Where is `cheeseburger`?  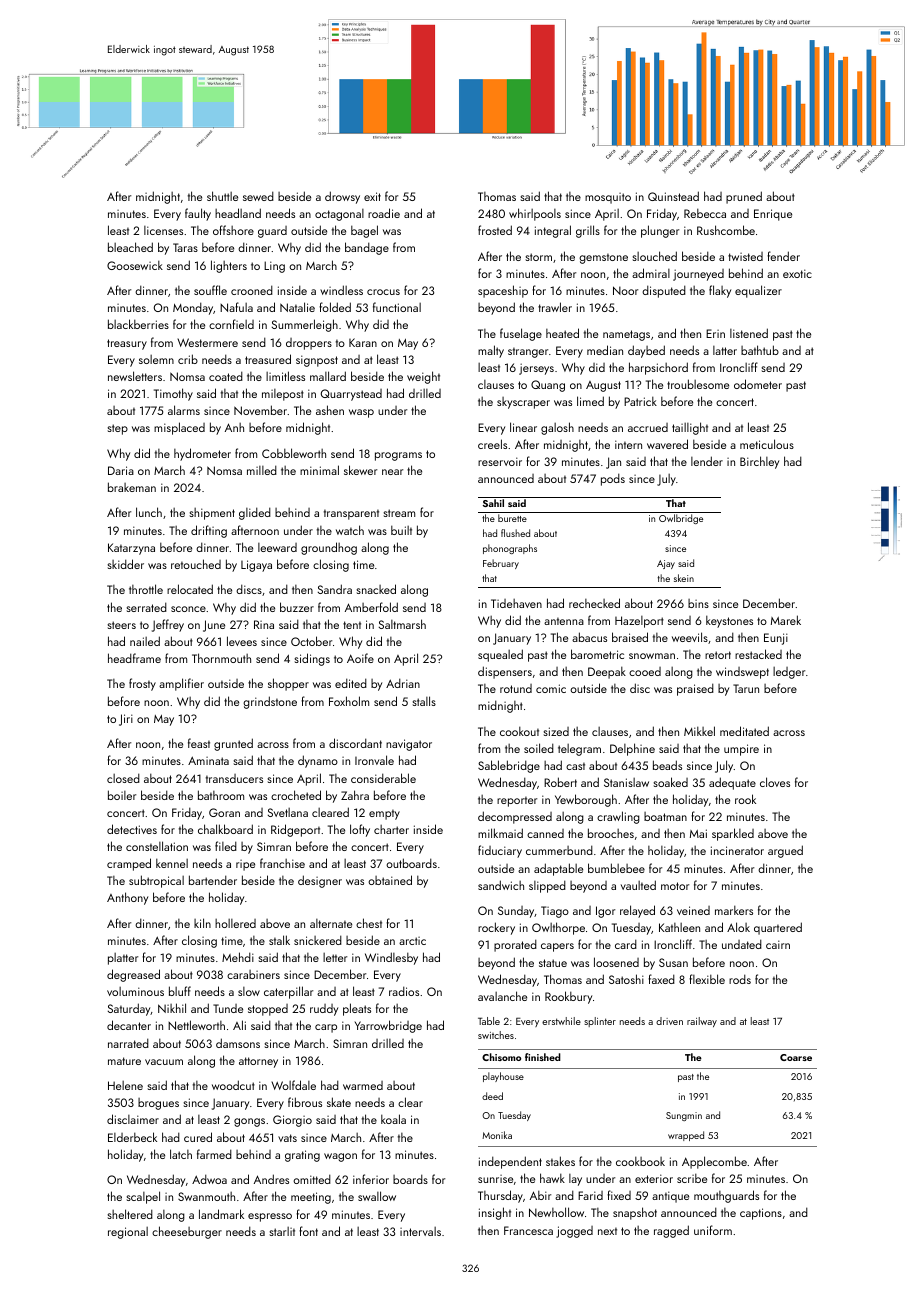 cheeseburger is located at coordinates (187, 1232).
